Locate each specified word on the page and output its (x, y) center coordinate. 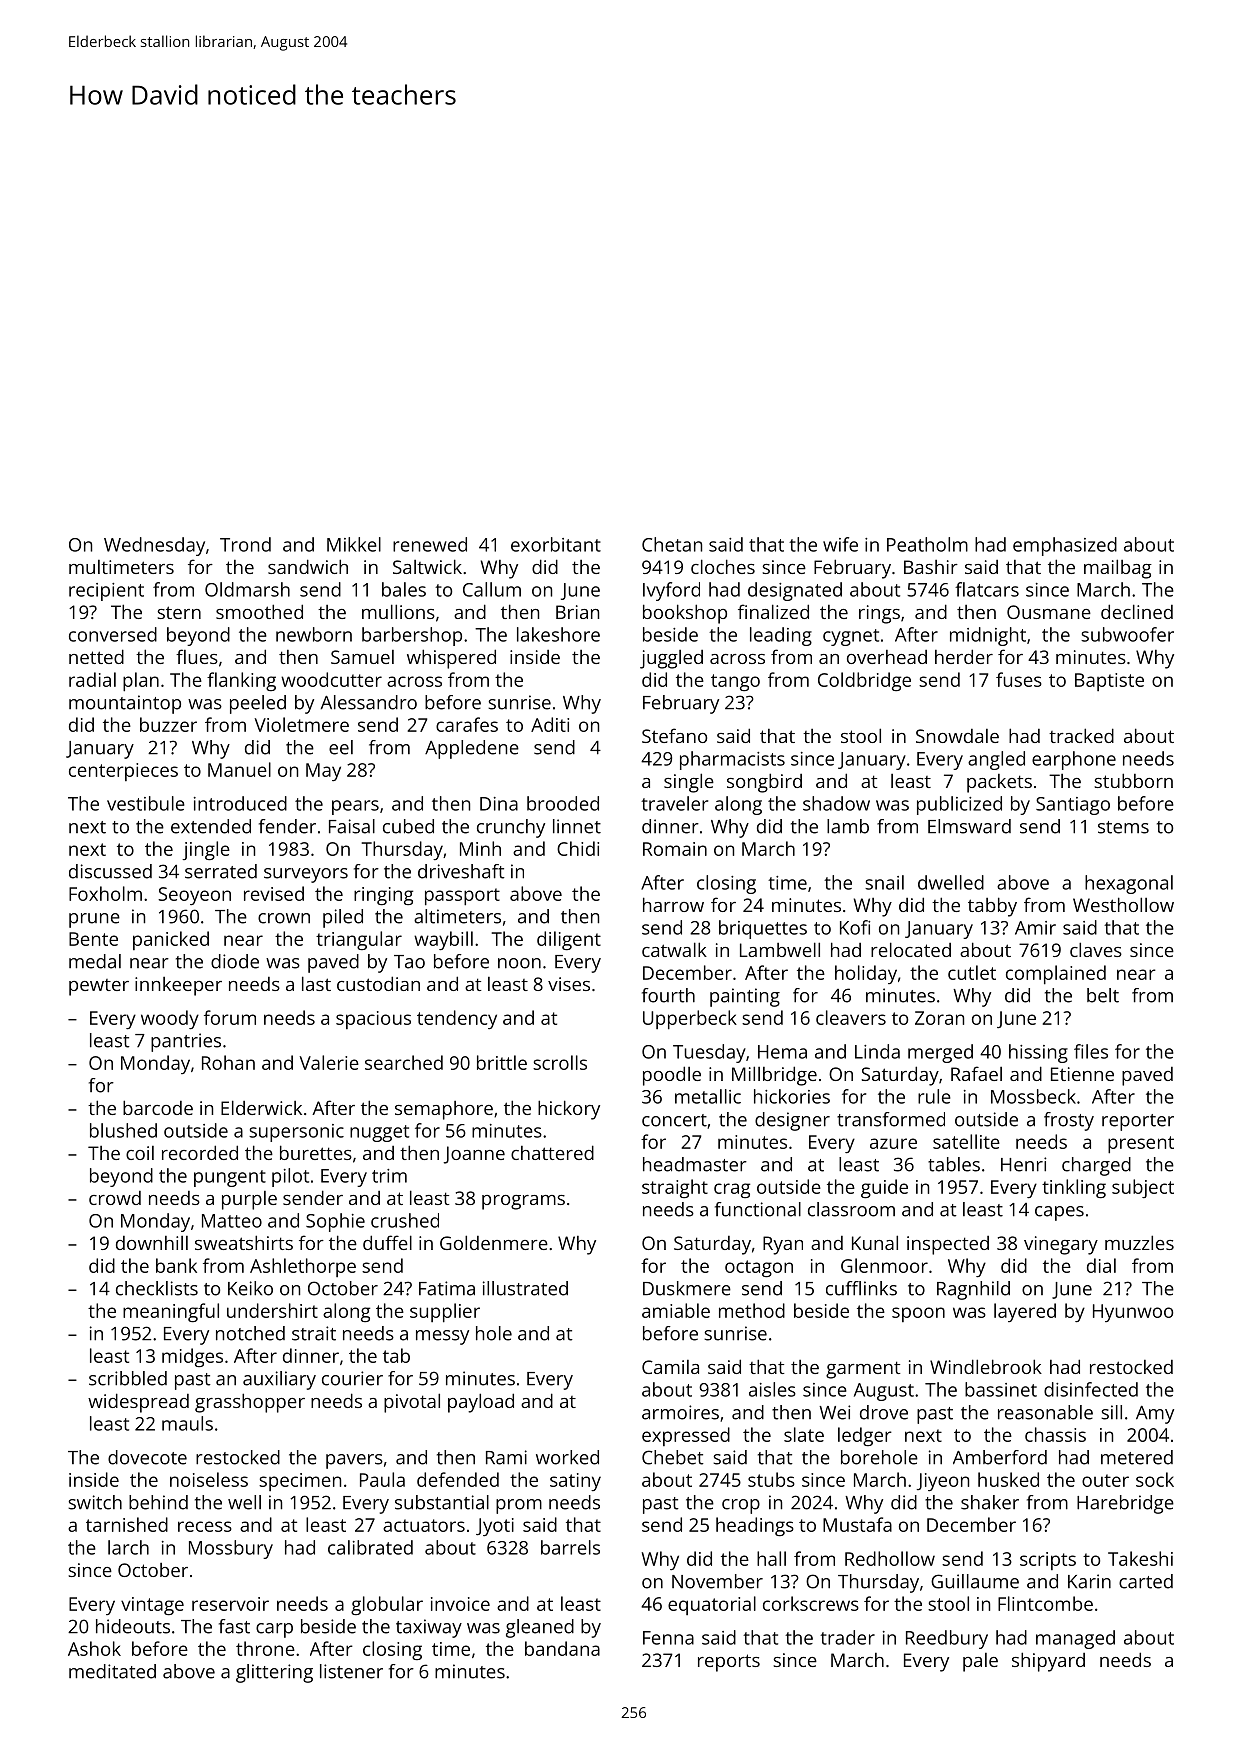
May (323, 772)
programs (523, 1202)
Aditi (550, 724)
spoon (918, 1314)
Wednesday (154, 546)
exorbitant (556, 544)
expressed (686, 1436)
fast (234, 1626)
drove (884, 1412)
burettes (316, 1152)
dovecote (147, 1457)
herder (964, 656)
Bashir (931, 567)
